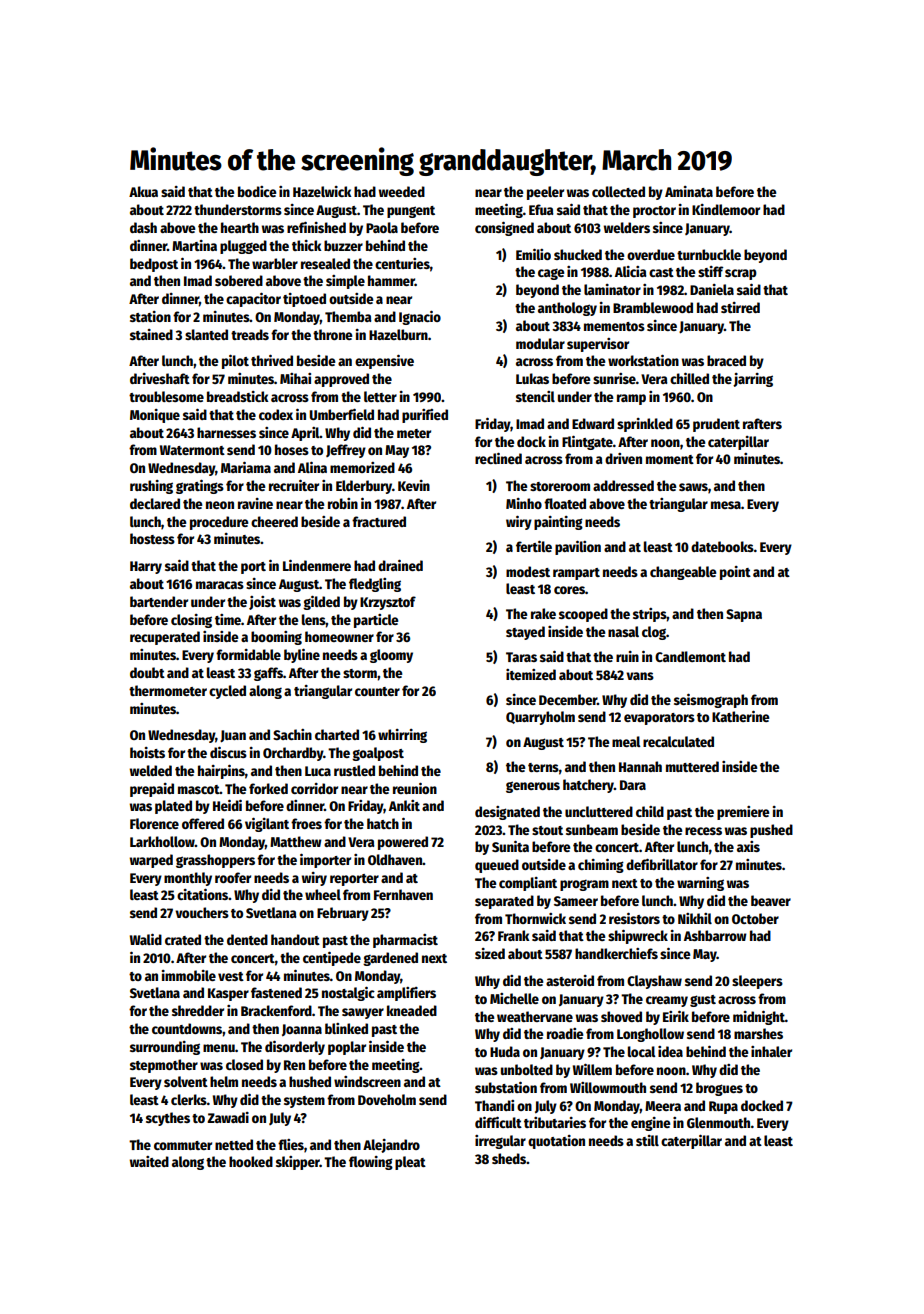 Image resolution: width=924 pixels, height=1314 pixels. Describe the element at coordinates (304, 300) in the image. I see `tiptoed` at that location.
